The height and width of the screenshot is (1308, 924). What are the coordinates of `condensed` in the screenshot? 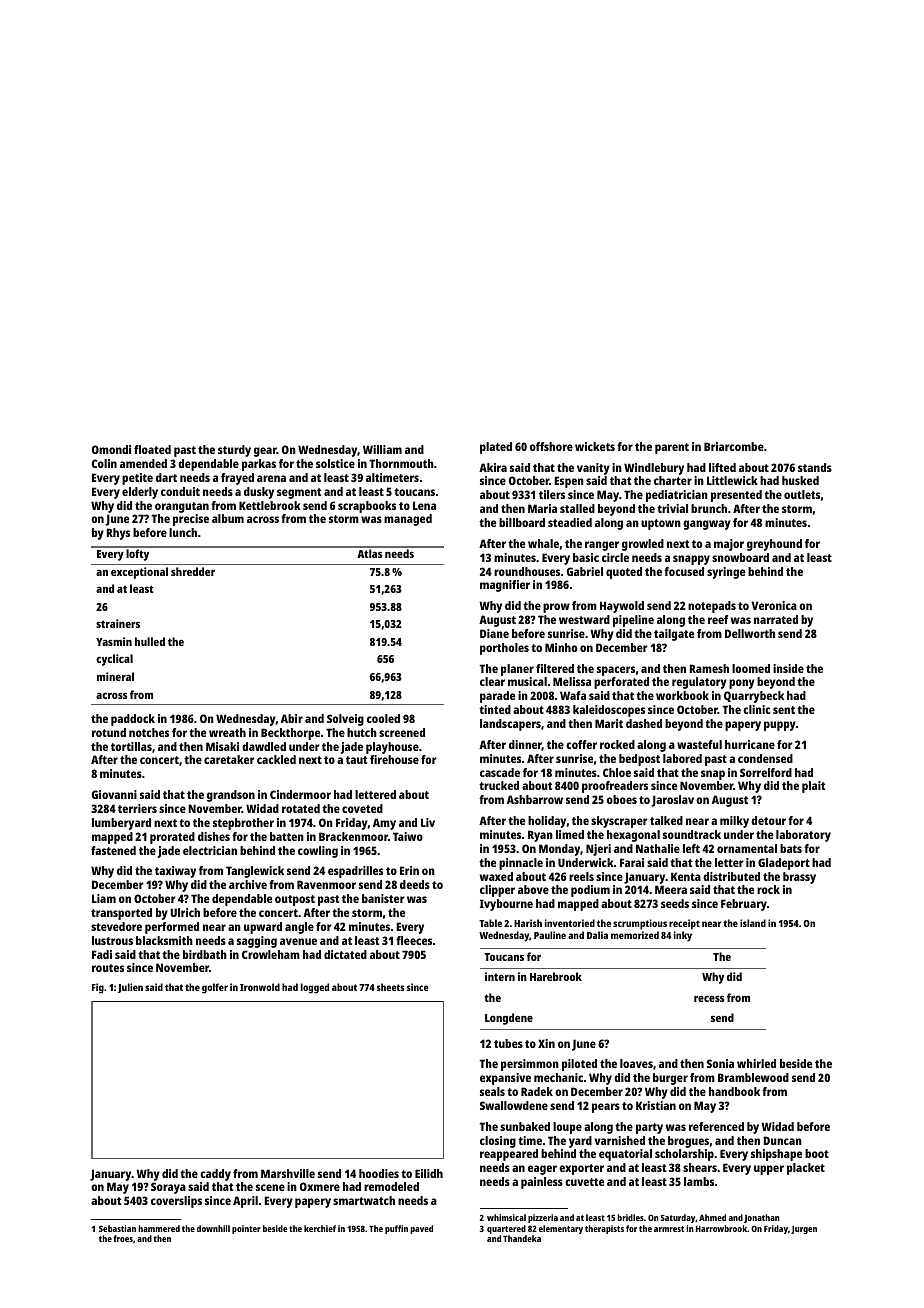 It's located at (765, 758).
